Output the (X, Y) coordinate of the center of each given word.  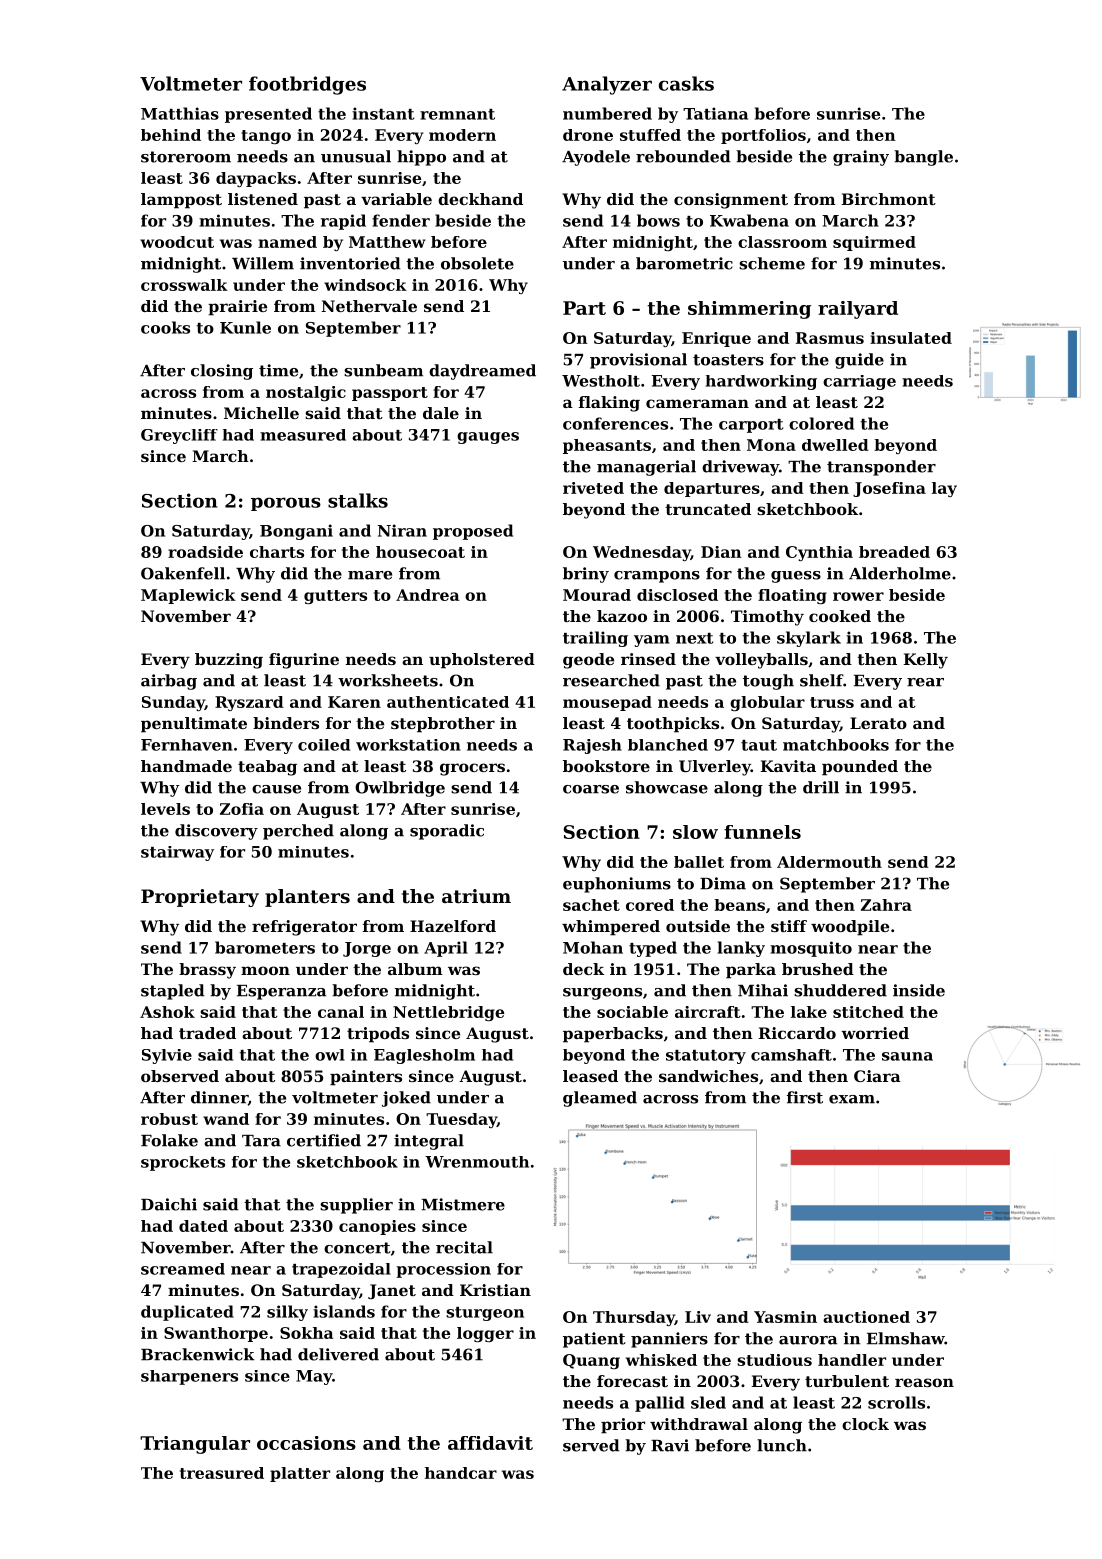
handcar (461, 1473)
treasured (222, 1473)
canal (341, 1012)
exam (852, 1099)
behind (171, 135)
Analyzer (607, 85)
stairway (177, 853)
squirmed (874, 243)
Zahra (886, 905)
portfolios (763, 136)
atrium (476, 896)
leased (590, 1076)
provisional (638, 361)
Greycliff (179, 436)
